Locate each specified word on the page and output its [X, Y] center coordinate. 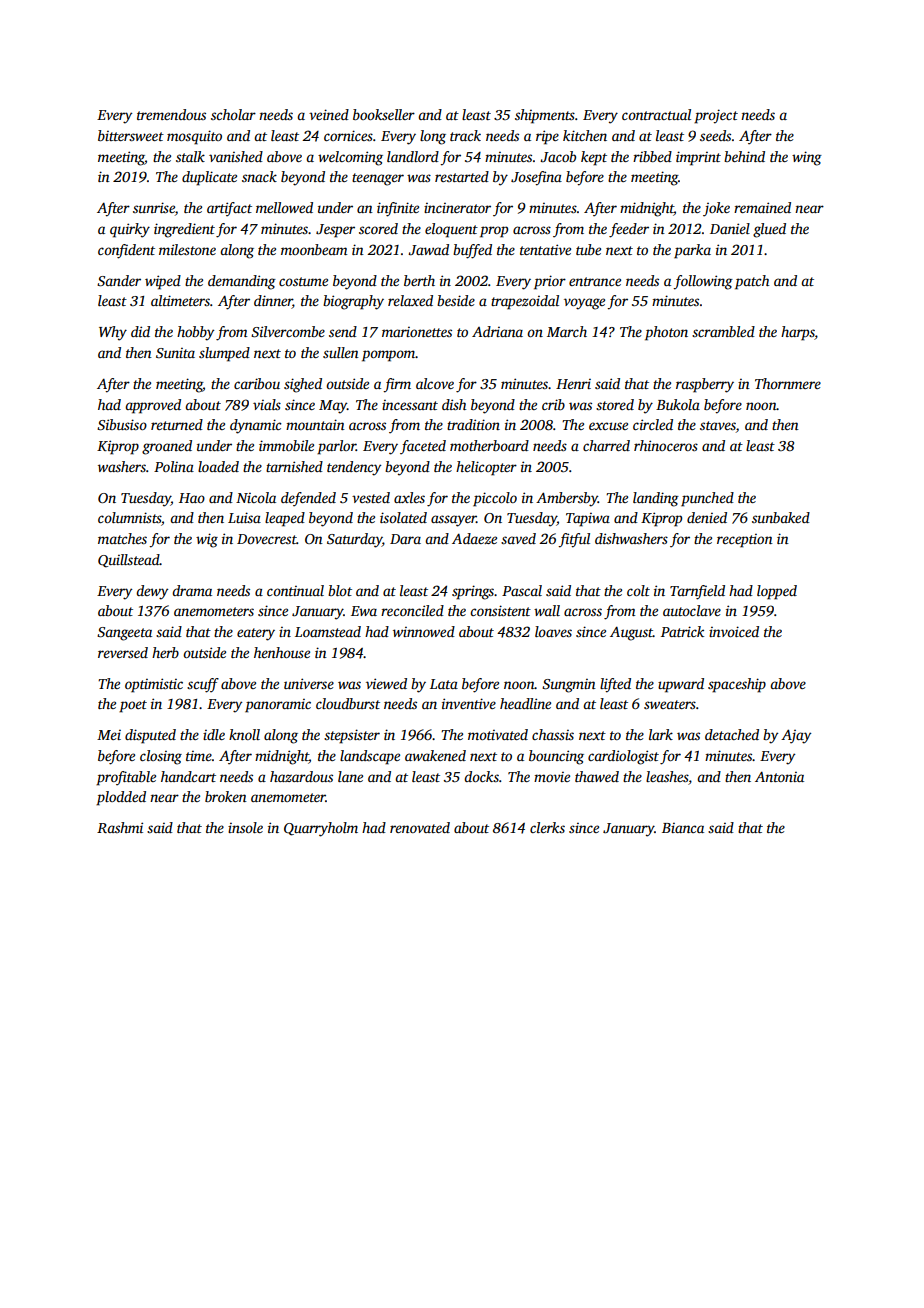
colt [638, 590]
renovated [420, 827]
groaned [167, 447]
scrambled [723, 331]
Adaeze [474, 538]
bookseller [384, 114]
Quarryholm [321, 829]
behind [744, 156]
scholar [233, 114]
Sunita [175, 353]
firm [397, 385]
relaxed [410, 300]
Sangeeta [124, 634]
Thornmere [788, 383]
